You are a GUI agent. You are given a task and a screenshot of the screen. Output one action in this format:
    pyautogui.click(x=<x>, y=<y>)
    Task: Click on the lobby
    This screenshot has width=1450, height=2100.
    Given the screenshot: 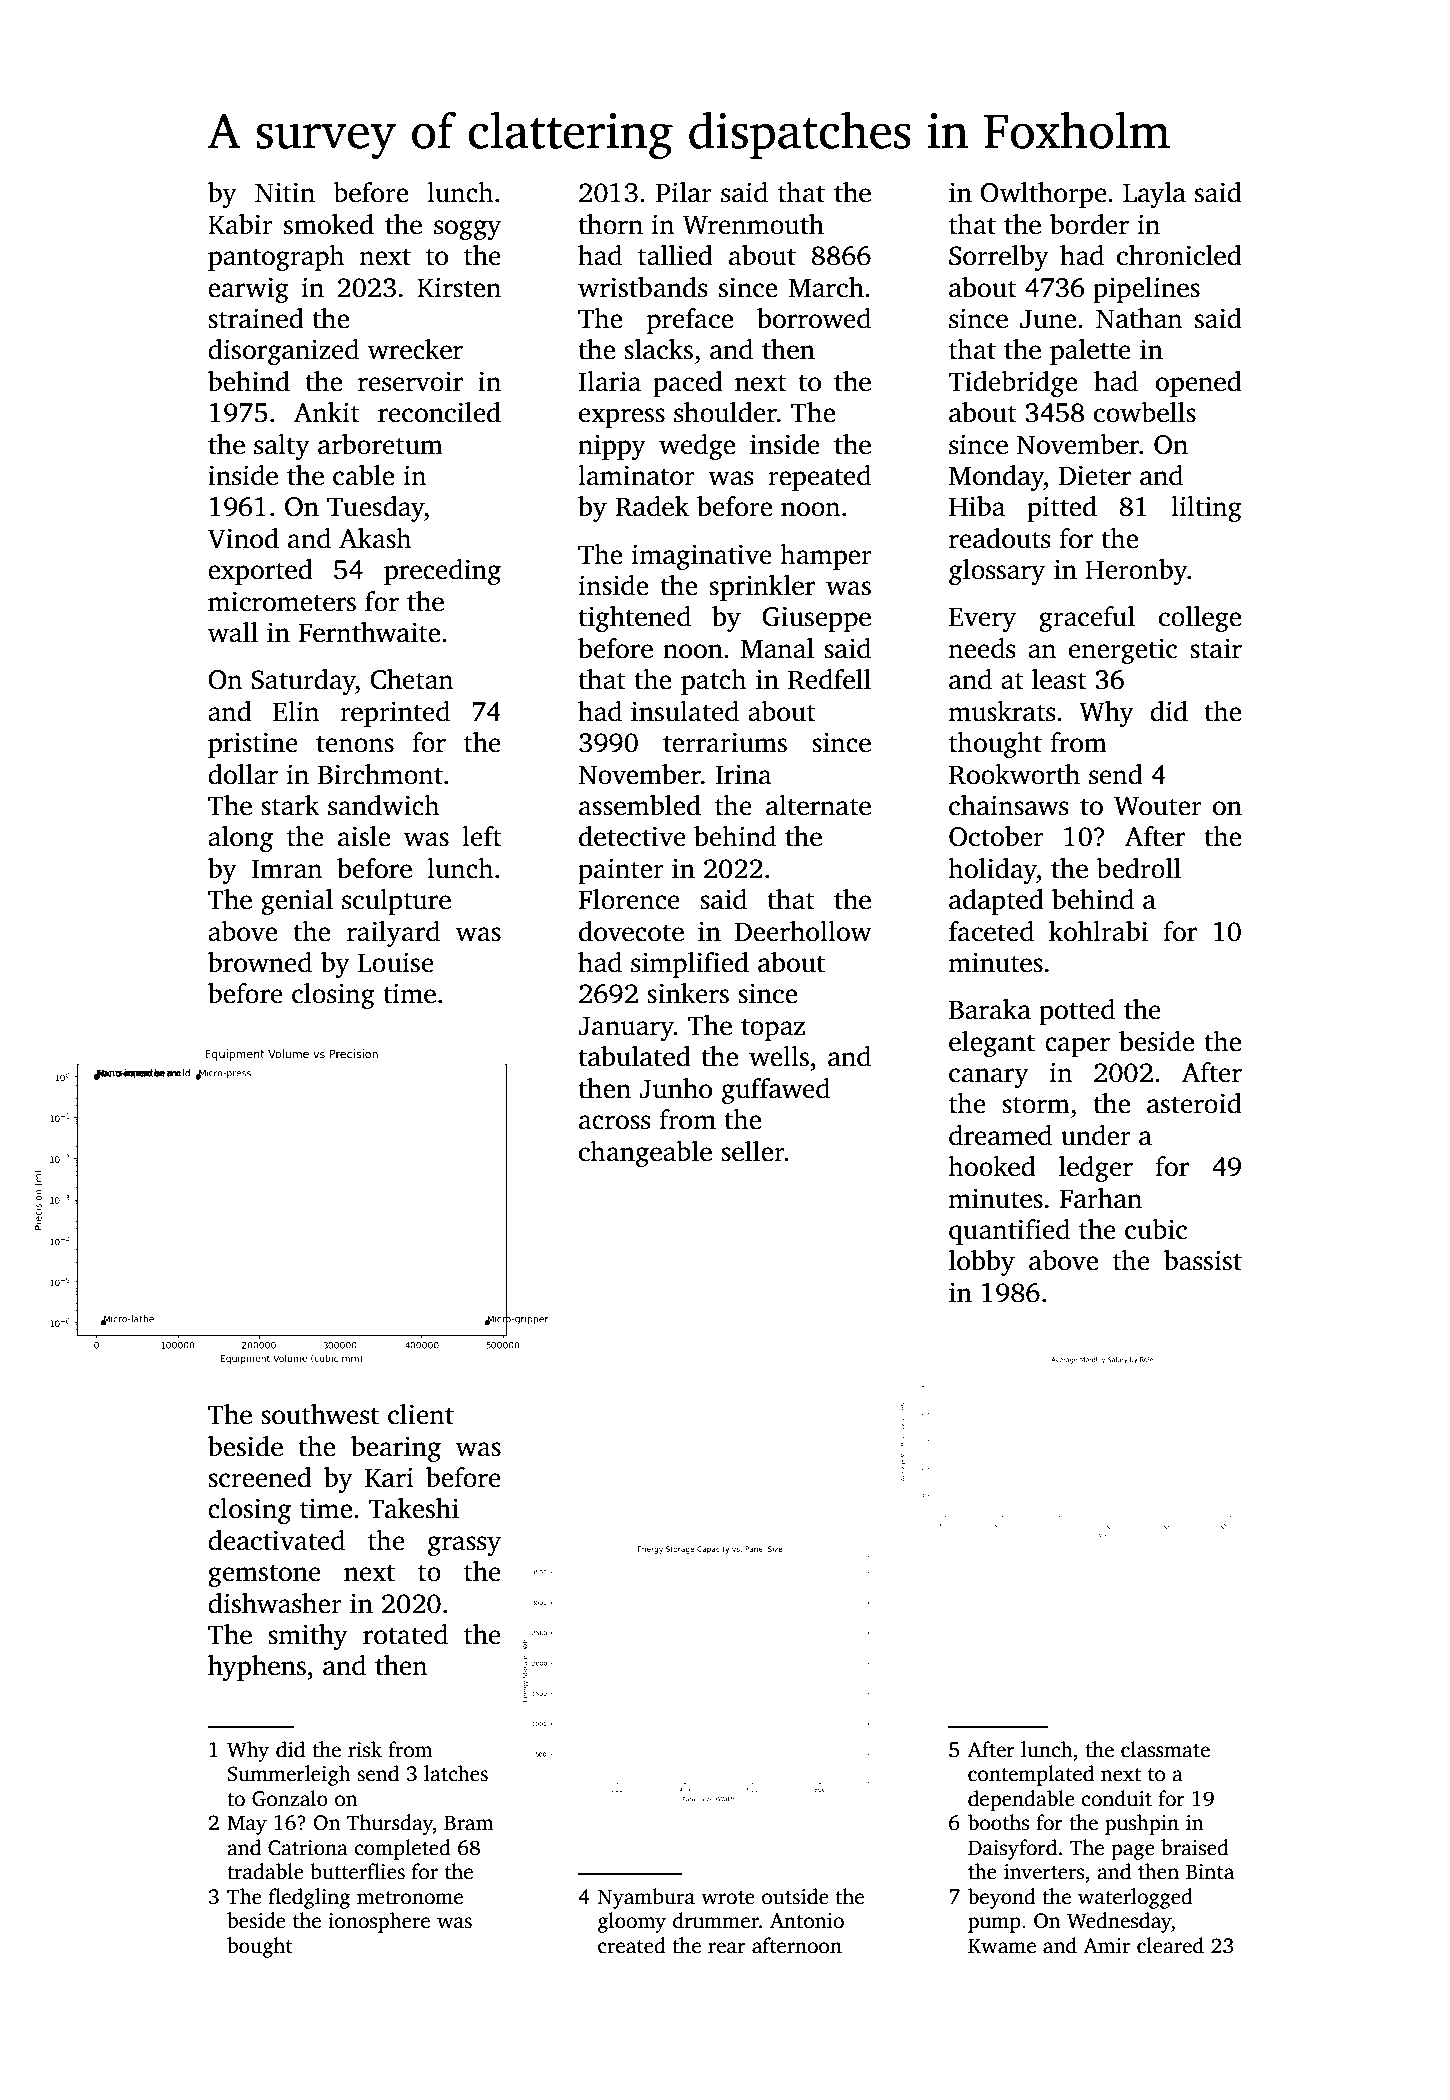 What is the action you would take?
    pyautogui.click(x=982, y=1263)
